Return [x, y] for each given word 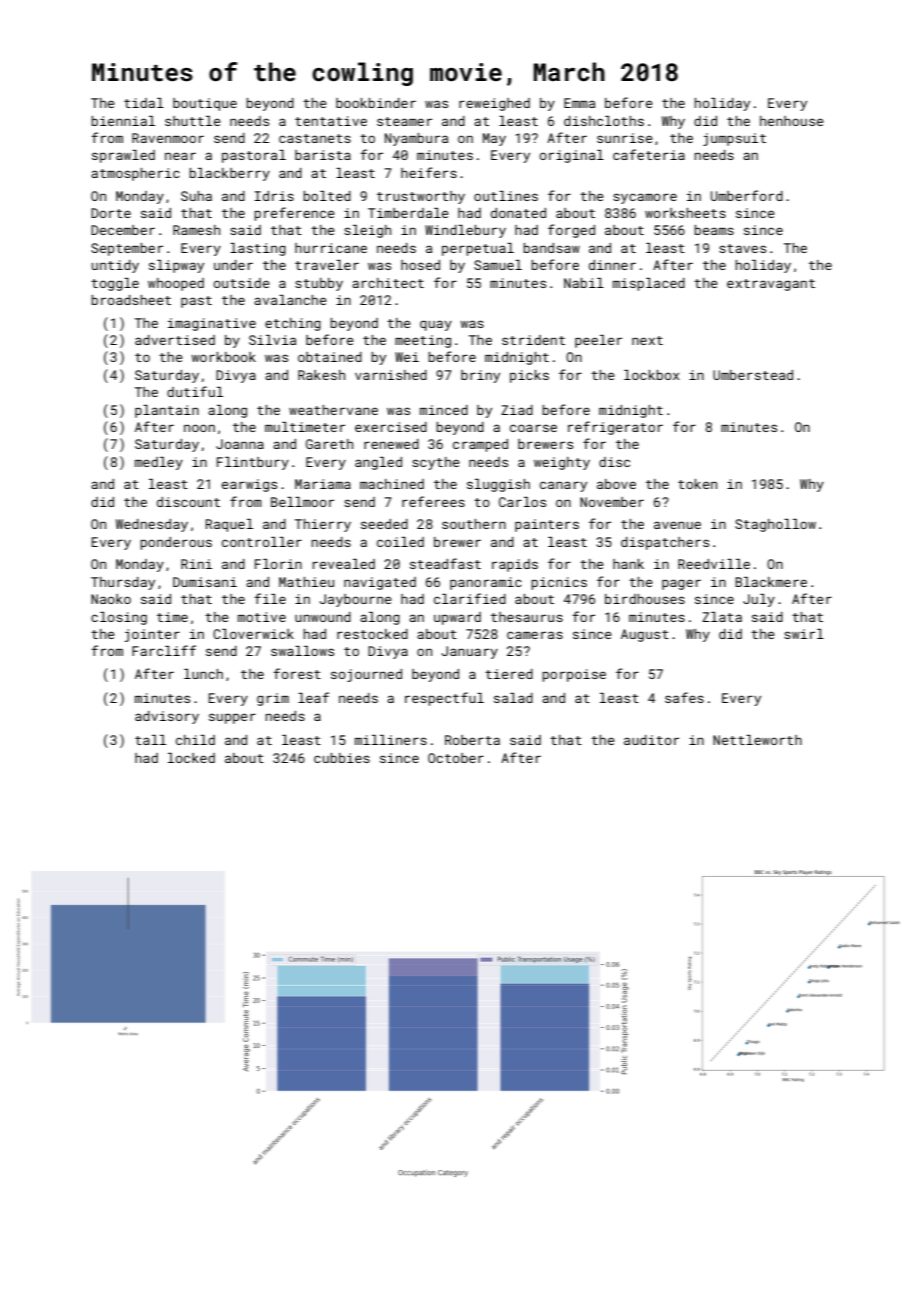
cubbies [342, 758]
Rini [196, 564]
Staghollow [775, 525]
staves [742, 248]
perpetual [478, 249]
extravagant [771, 285]
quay [436, 325]
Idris [274, 196]
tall [150, 740]
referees [433, 501]
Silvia [272, 340]
